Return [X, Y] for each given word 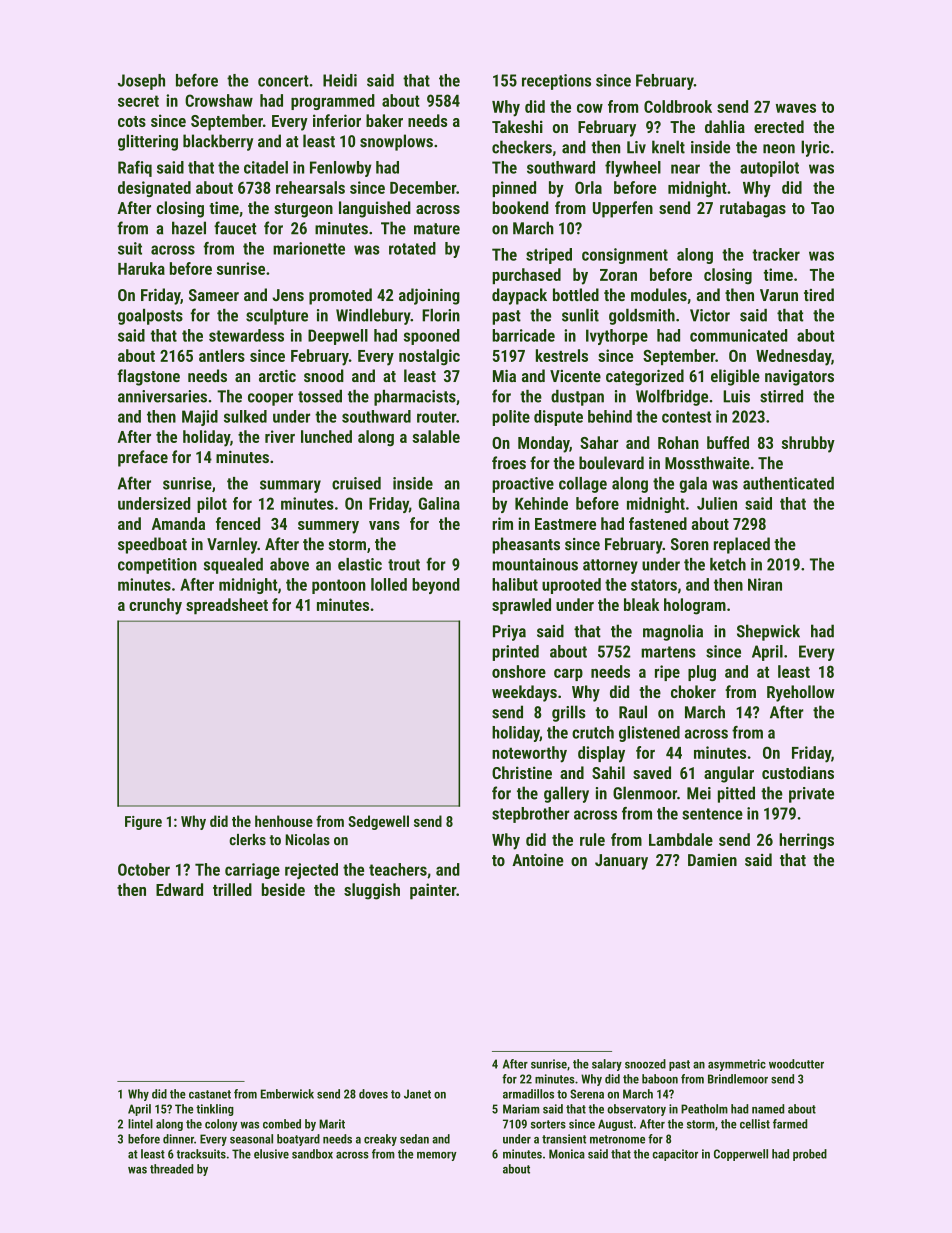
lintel [140, 1124]
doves [373, 1094]
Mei [699, 793]
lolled [389, 584]
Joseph [141, 82]
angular [729, 774]
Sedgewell [378, 822]
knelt [668, 147]
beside [283, 889]
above [289, 564]
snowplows [396, 142]
